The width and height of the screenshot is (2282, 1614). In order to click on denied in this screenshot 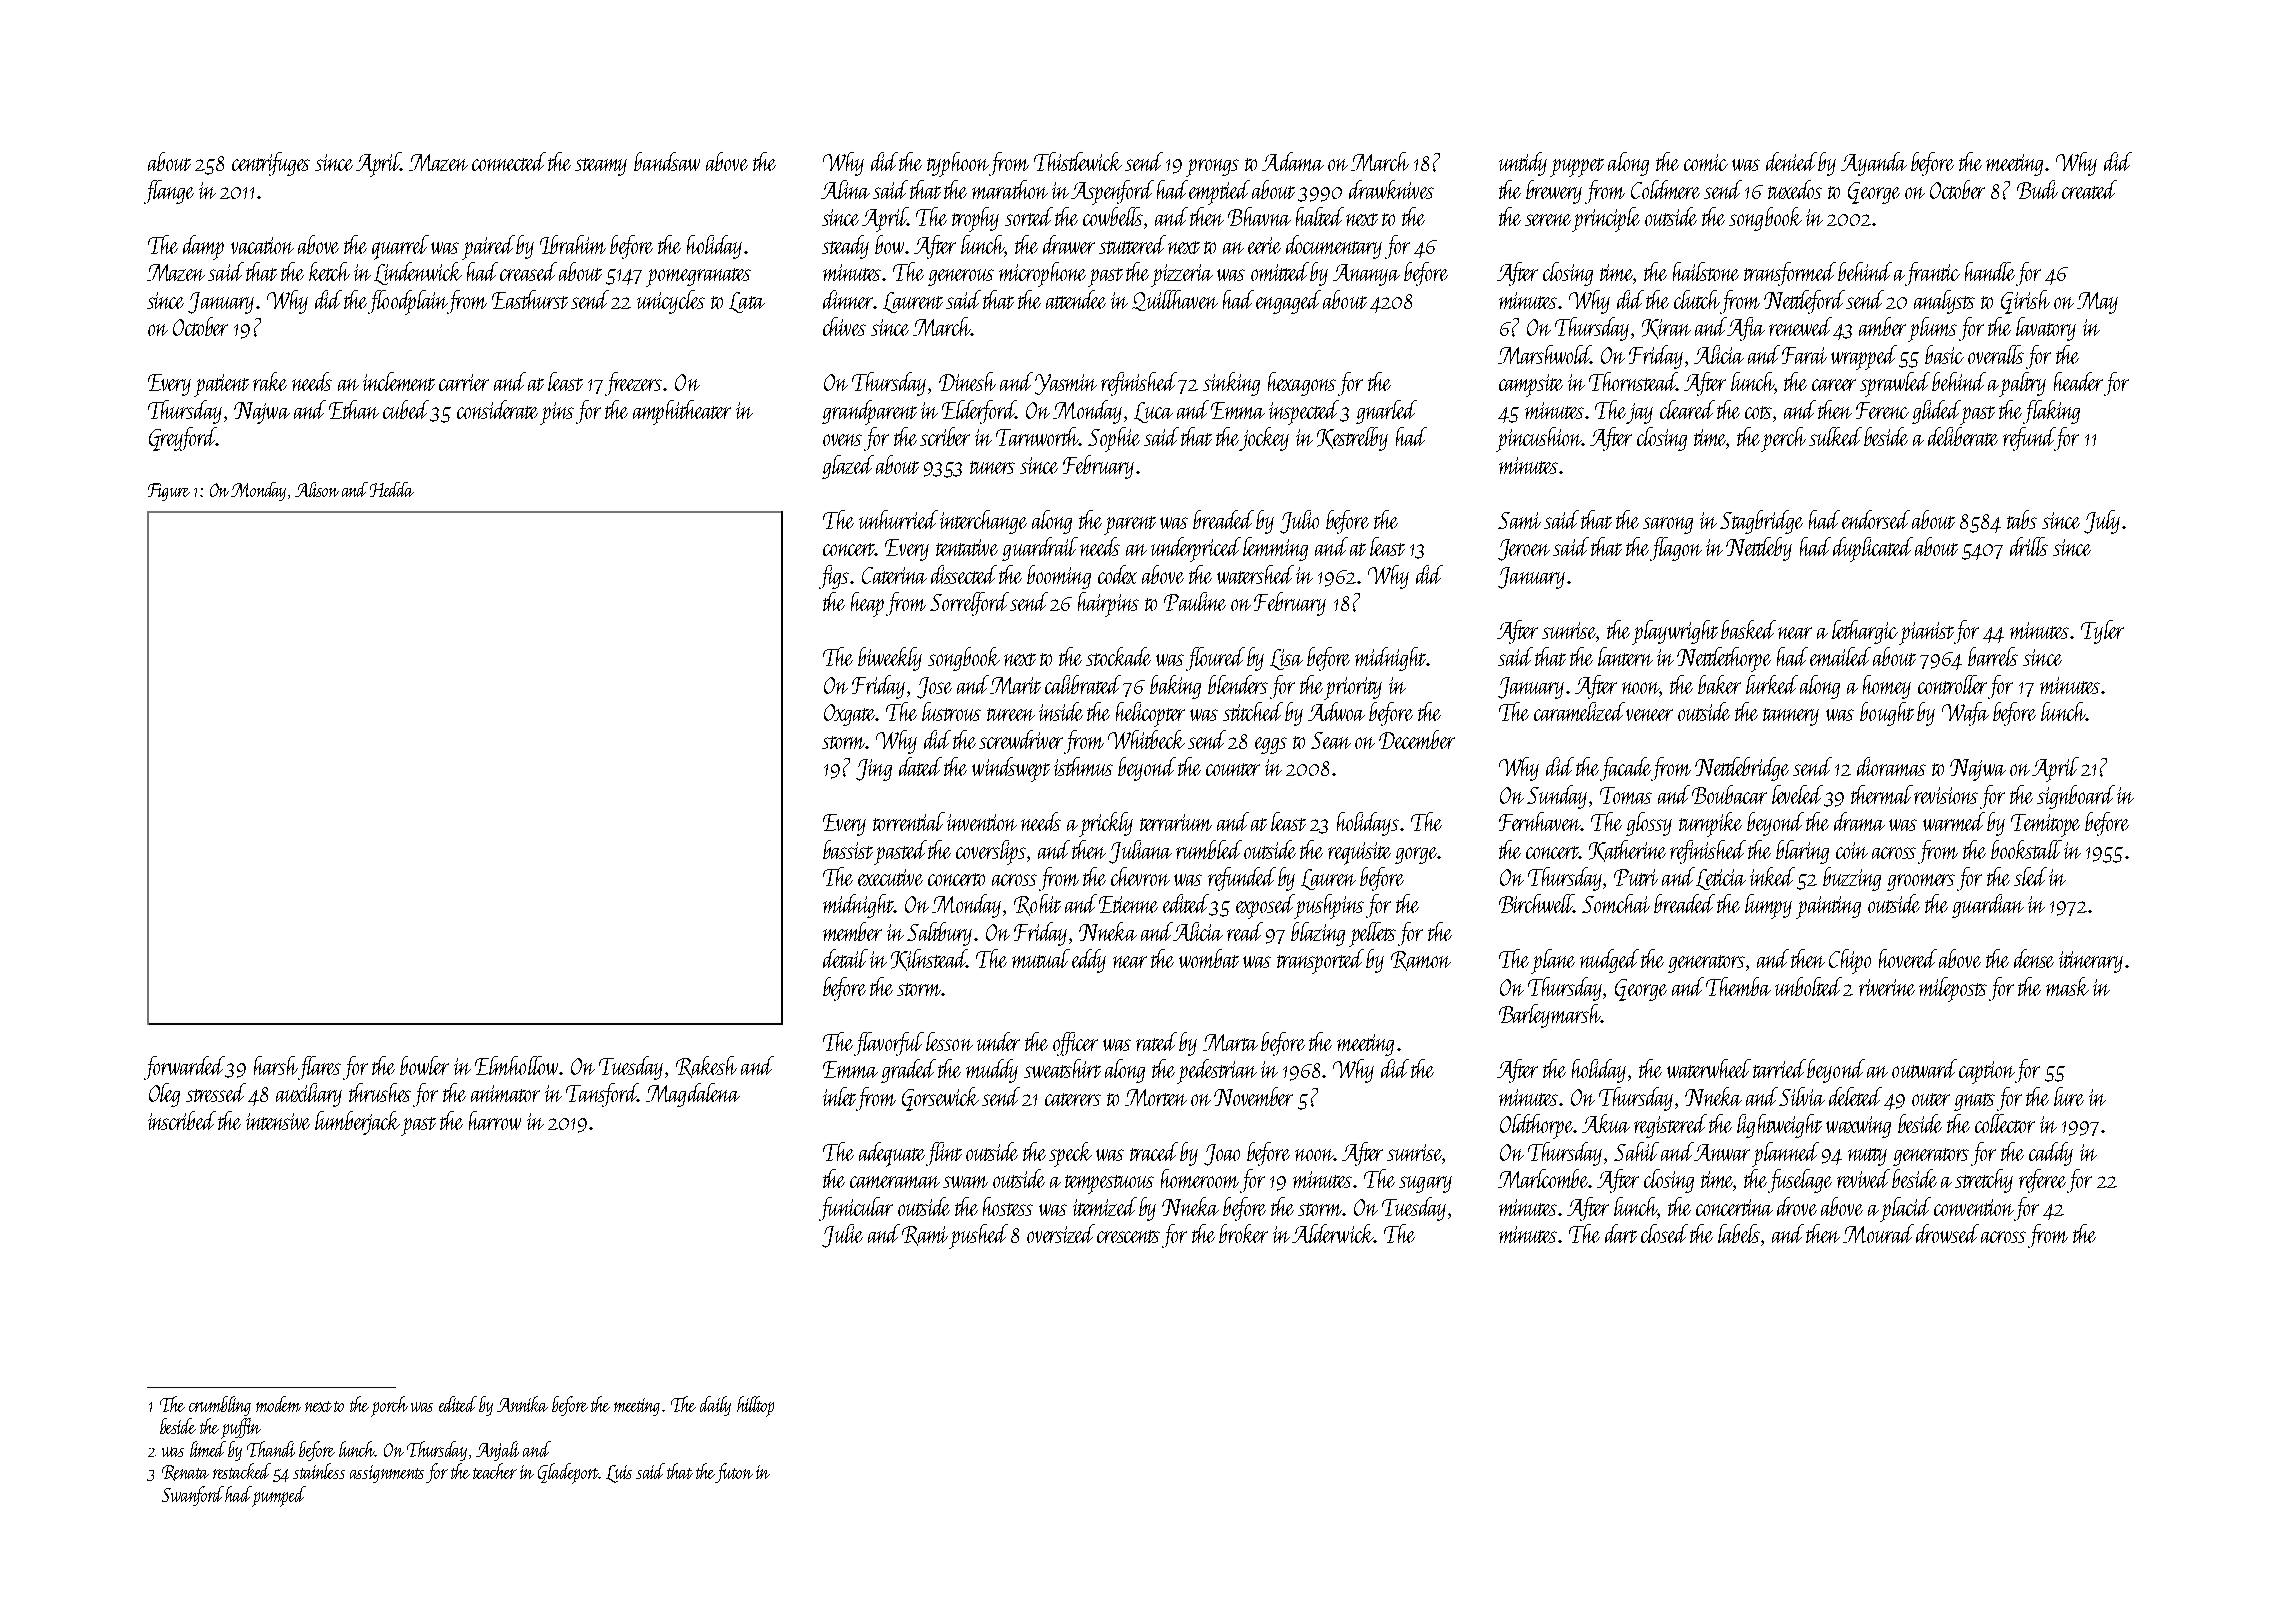, I will do `click(1791, 161)`.
